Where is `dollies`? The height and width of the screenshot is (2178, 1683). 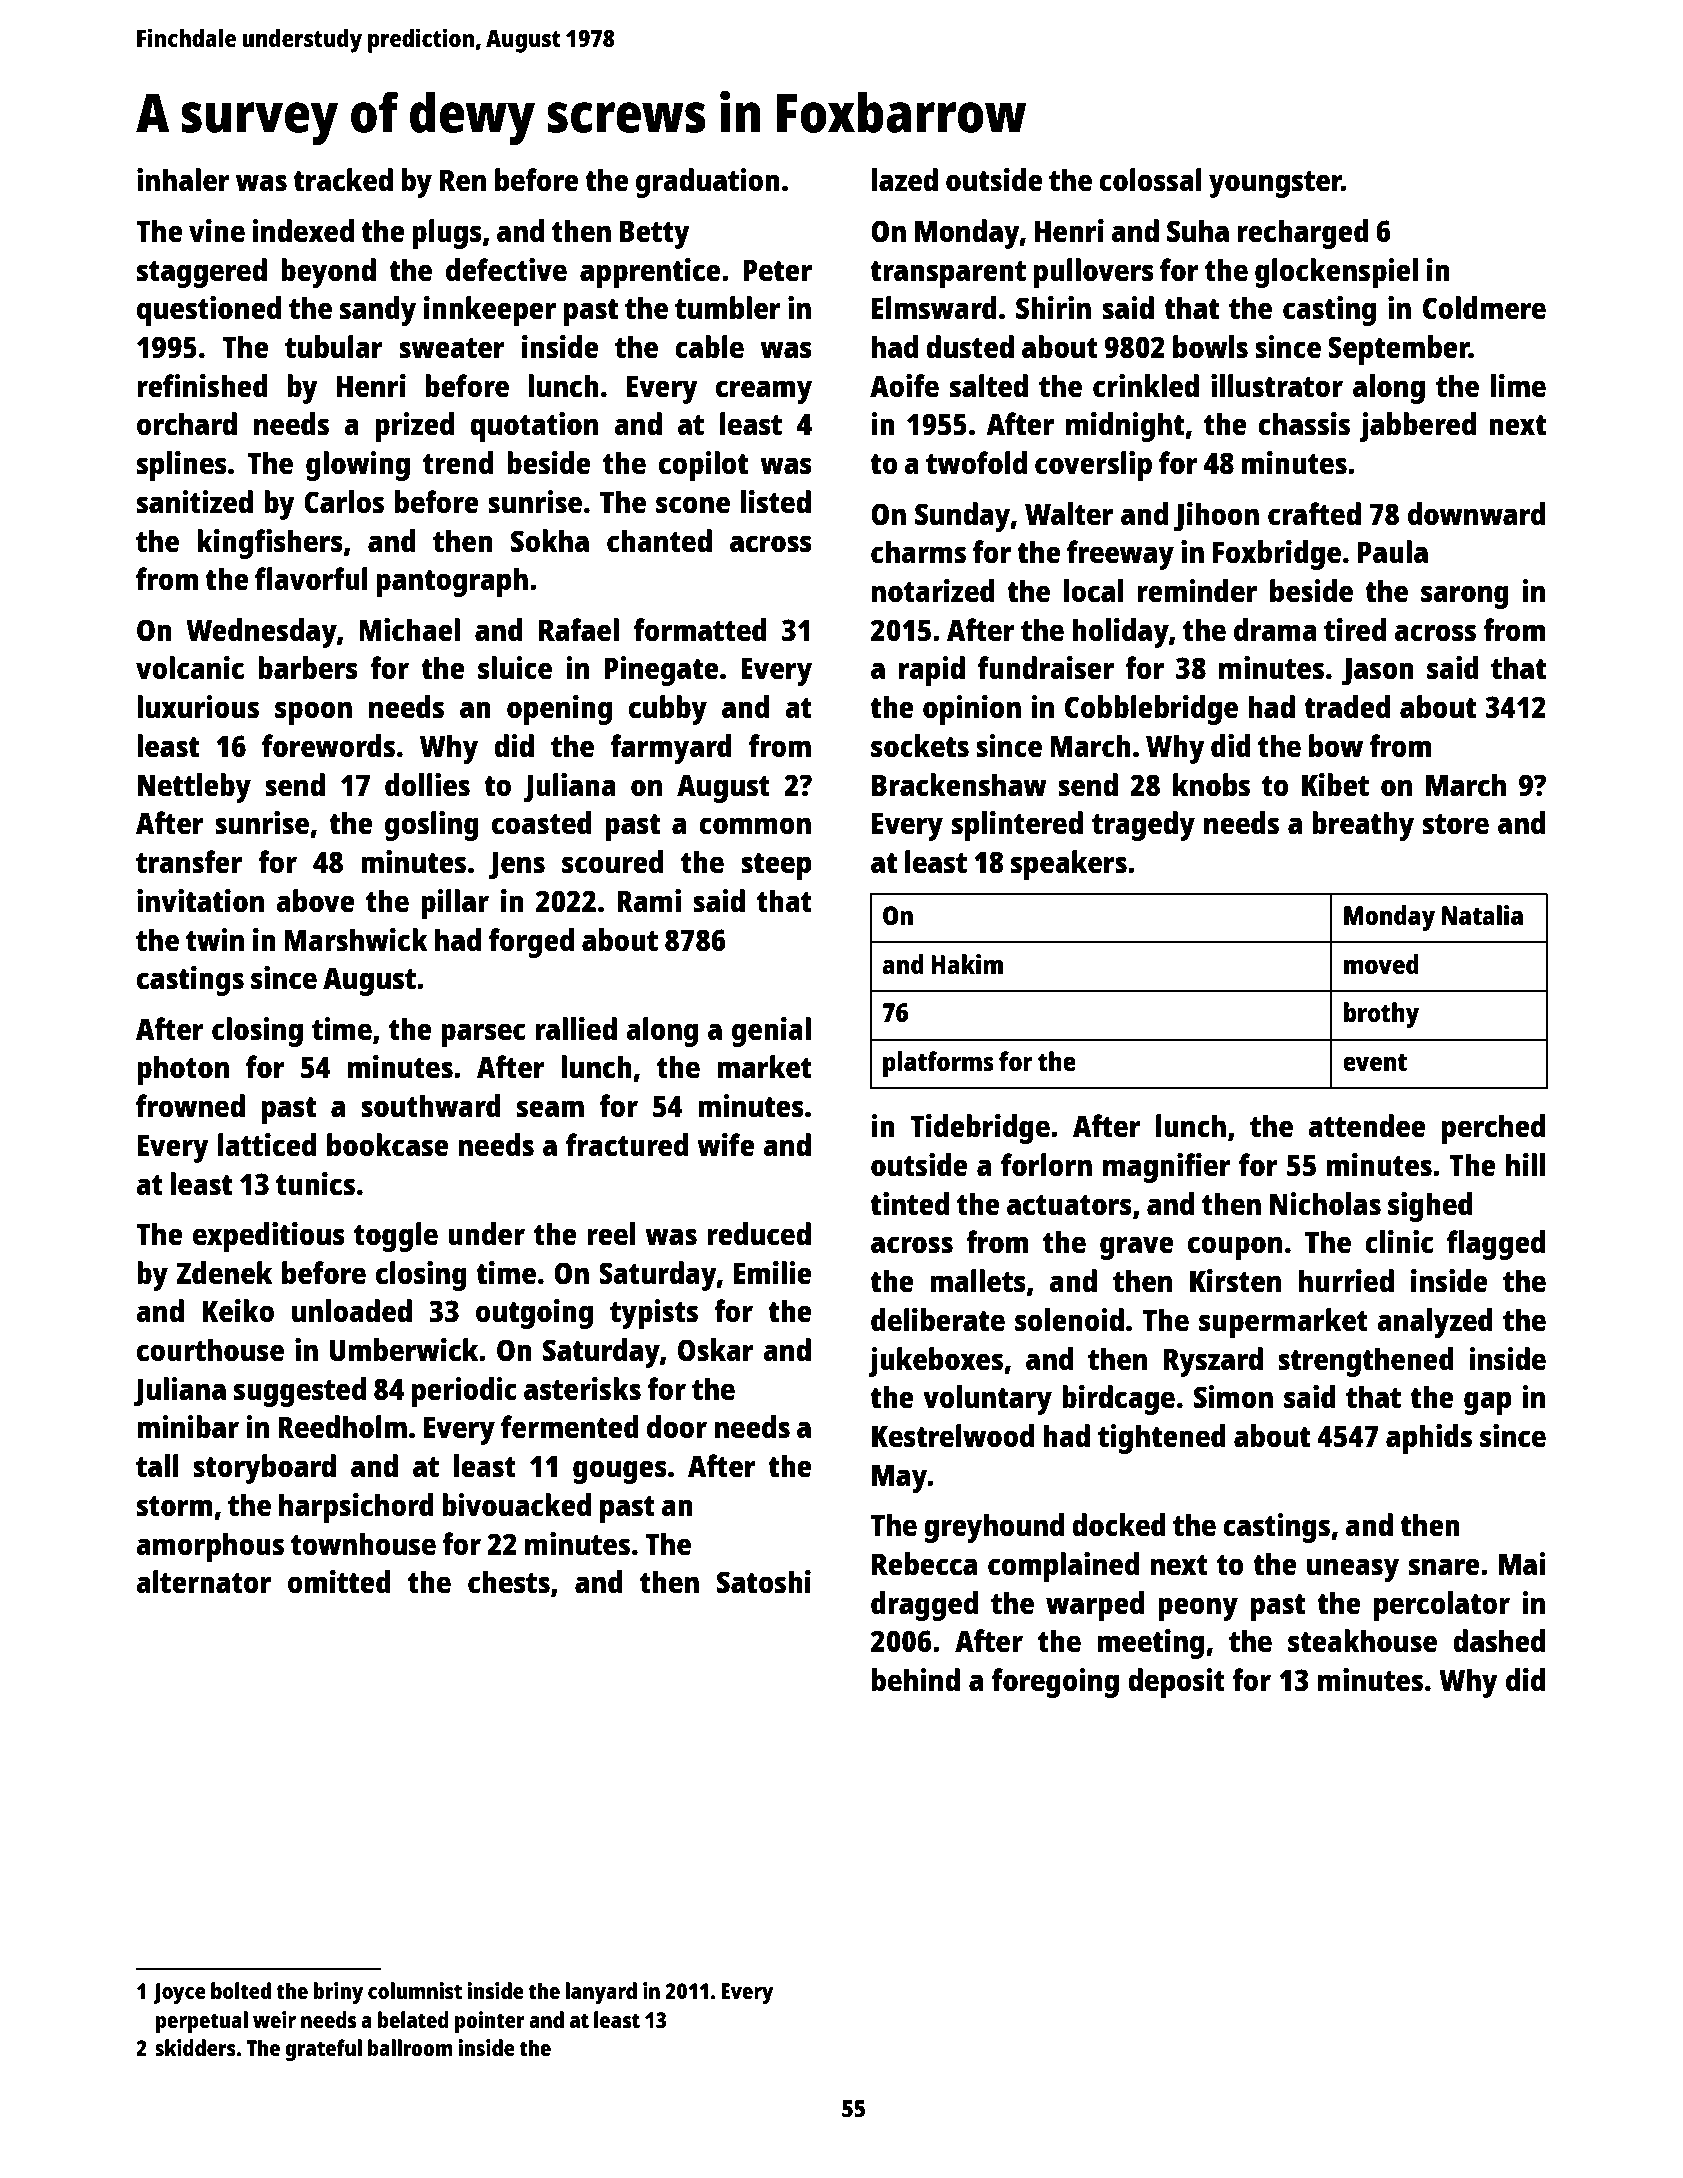
dollies is located at coordinates (427, 785).
